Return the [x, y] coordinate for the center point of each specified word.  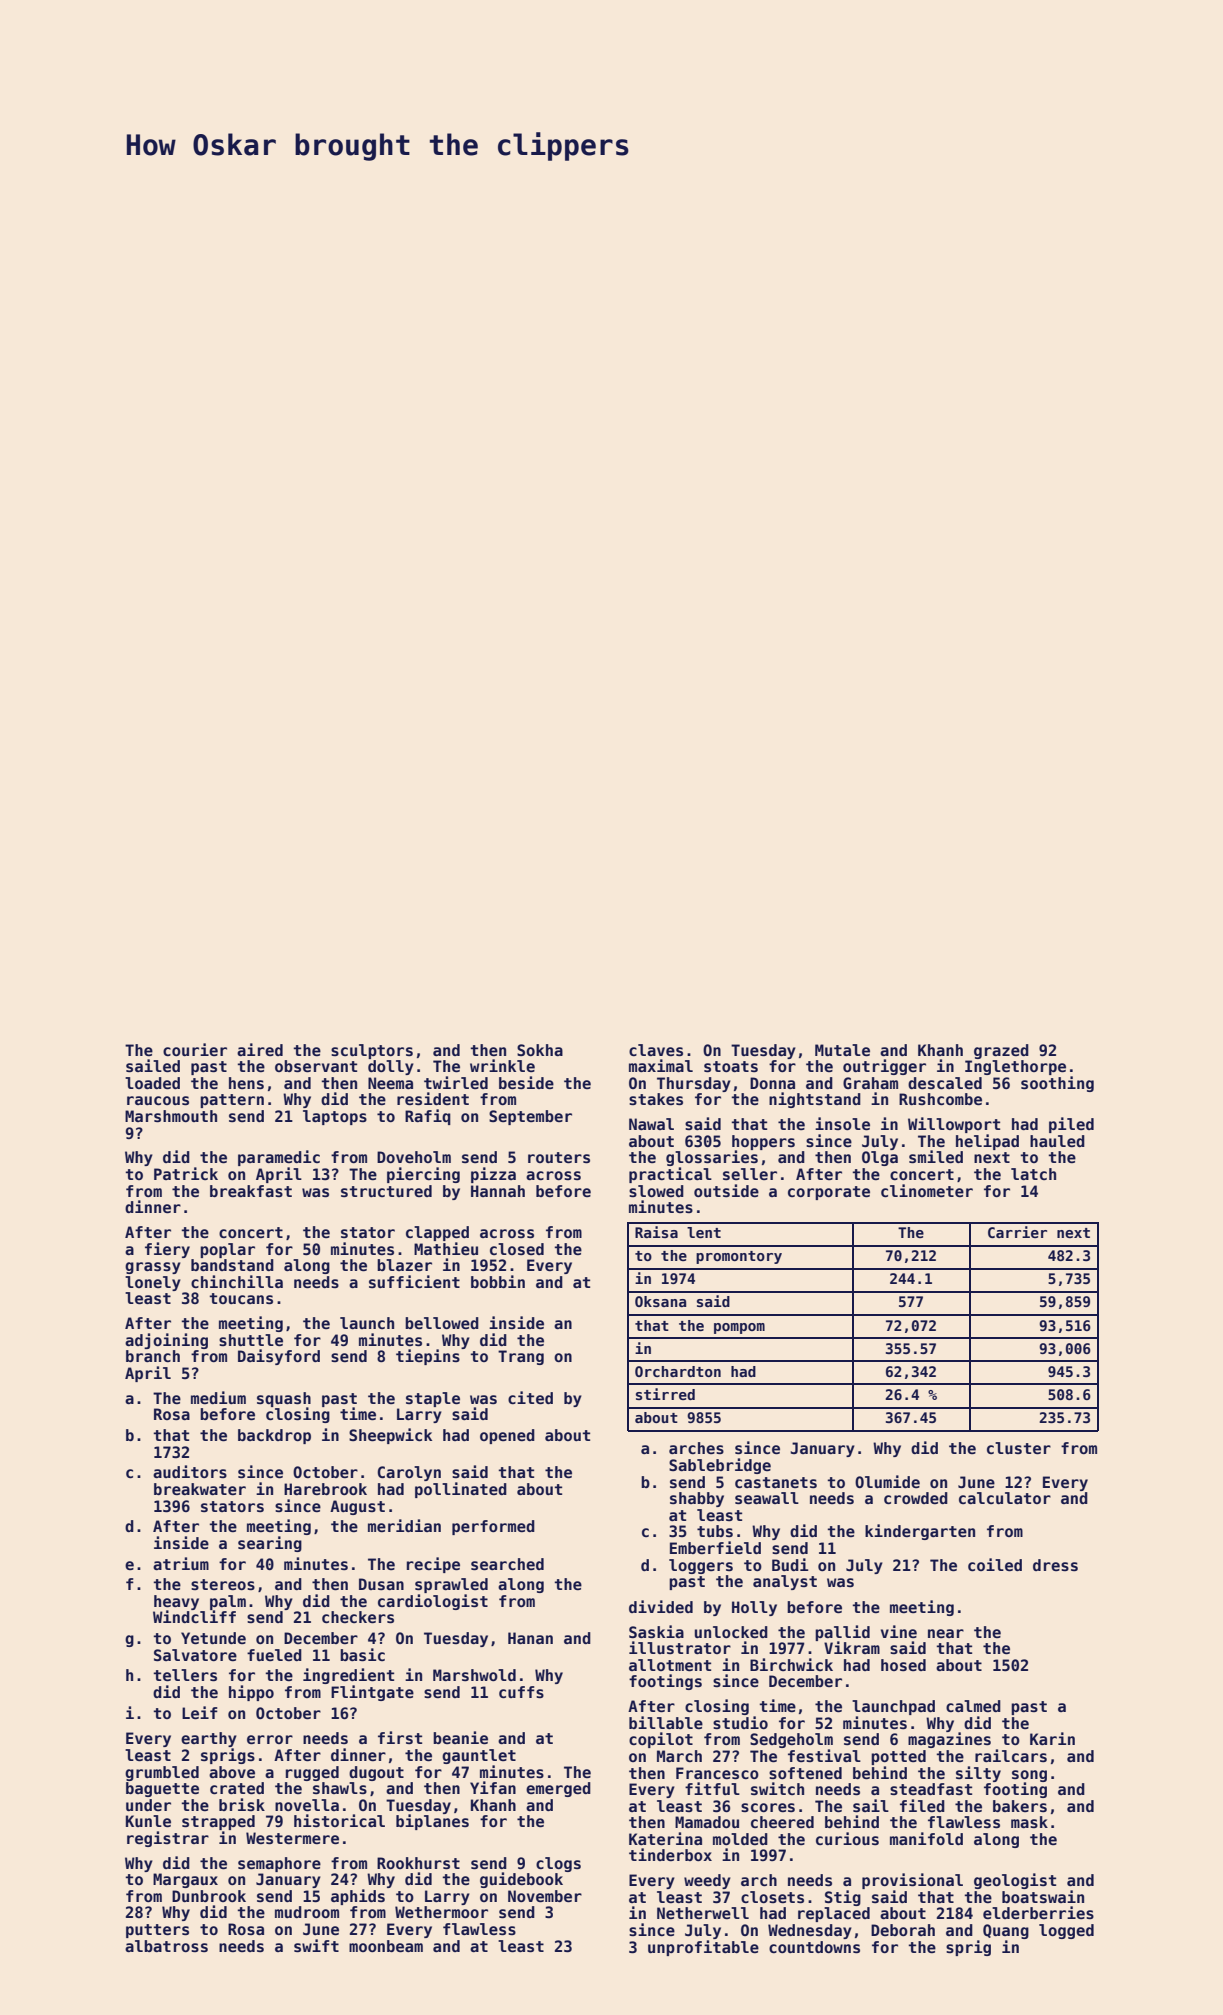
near [946, 1633]
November [545, 1896]
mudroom [307, 1912]
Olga [880, 1158]
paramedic [279, 1158]
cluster [1019, 1448]
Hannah [498, 1191]
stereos [223, 1584]
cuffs [521, 1692]
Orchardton [678, 1371]
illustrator [680, 1647]
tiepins [428, 1357]
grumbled [162, 1773]
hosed [903, 1665]
